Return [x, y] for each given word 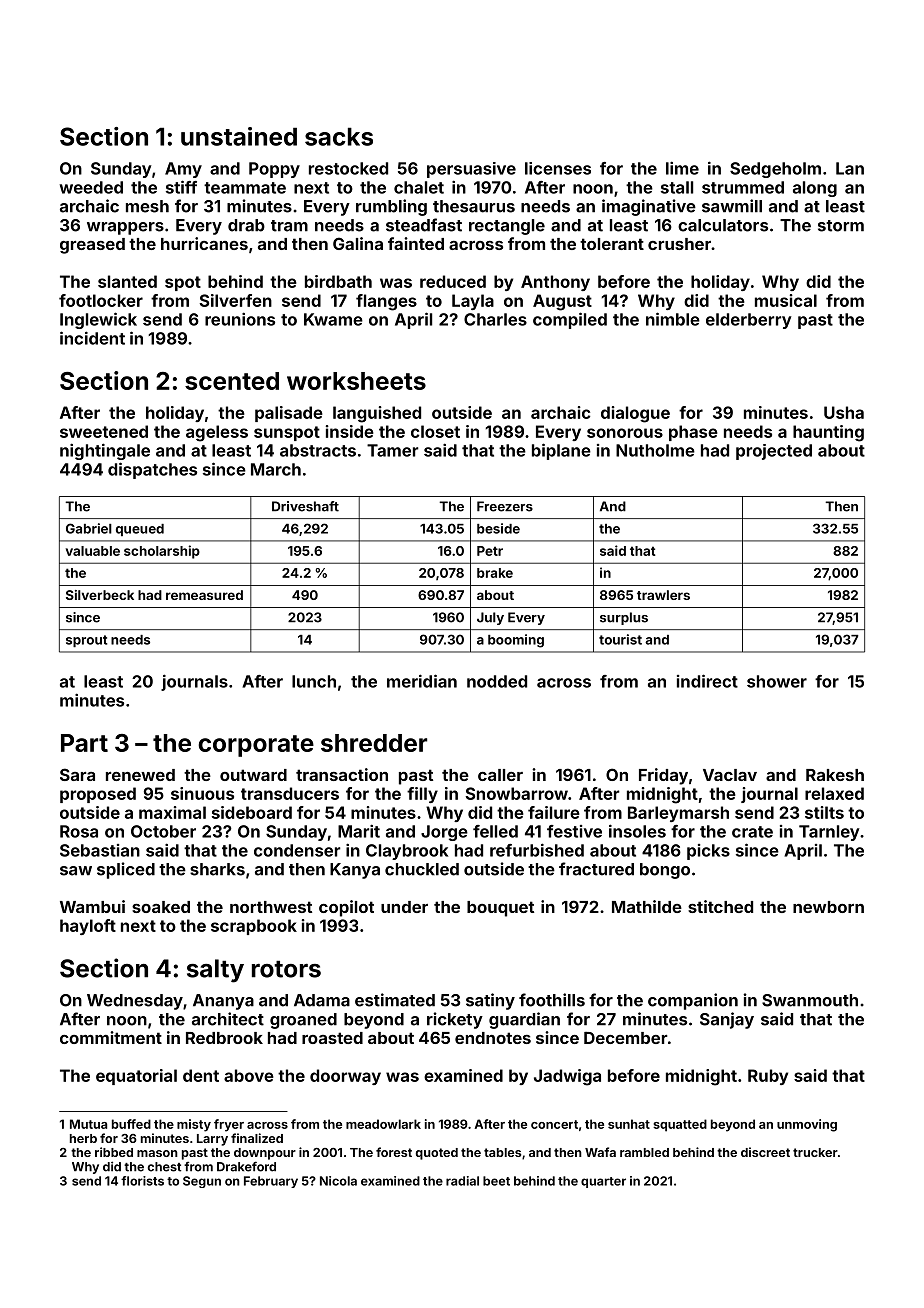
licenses [558, 168]
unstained [239, 136]
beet [496, 1181]
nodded [497, 681]
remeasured [204, 595]
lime [682, 168]
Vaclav [730, 775]
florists [142, 1181]
